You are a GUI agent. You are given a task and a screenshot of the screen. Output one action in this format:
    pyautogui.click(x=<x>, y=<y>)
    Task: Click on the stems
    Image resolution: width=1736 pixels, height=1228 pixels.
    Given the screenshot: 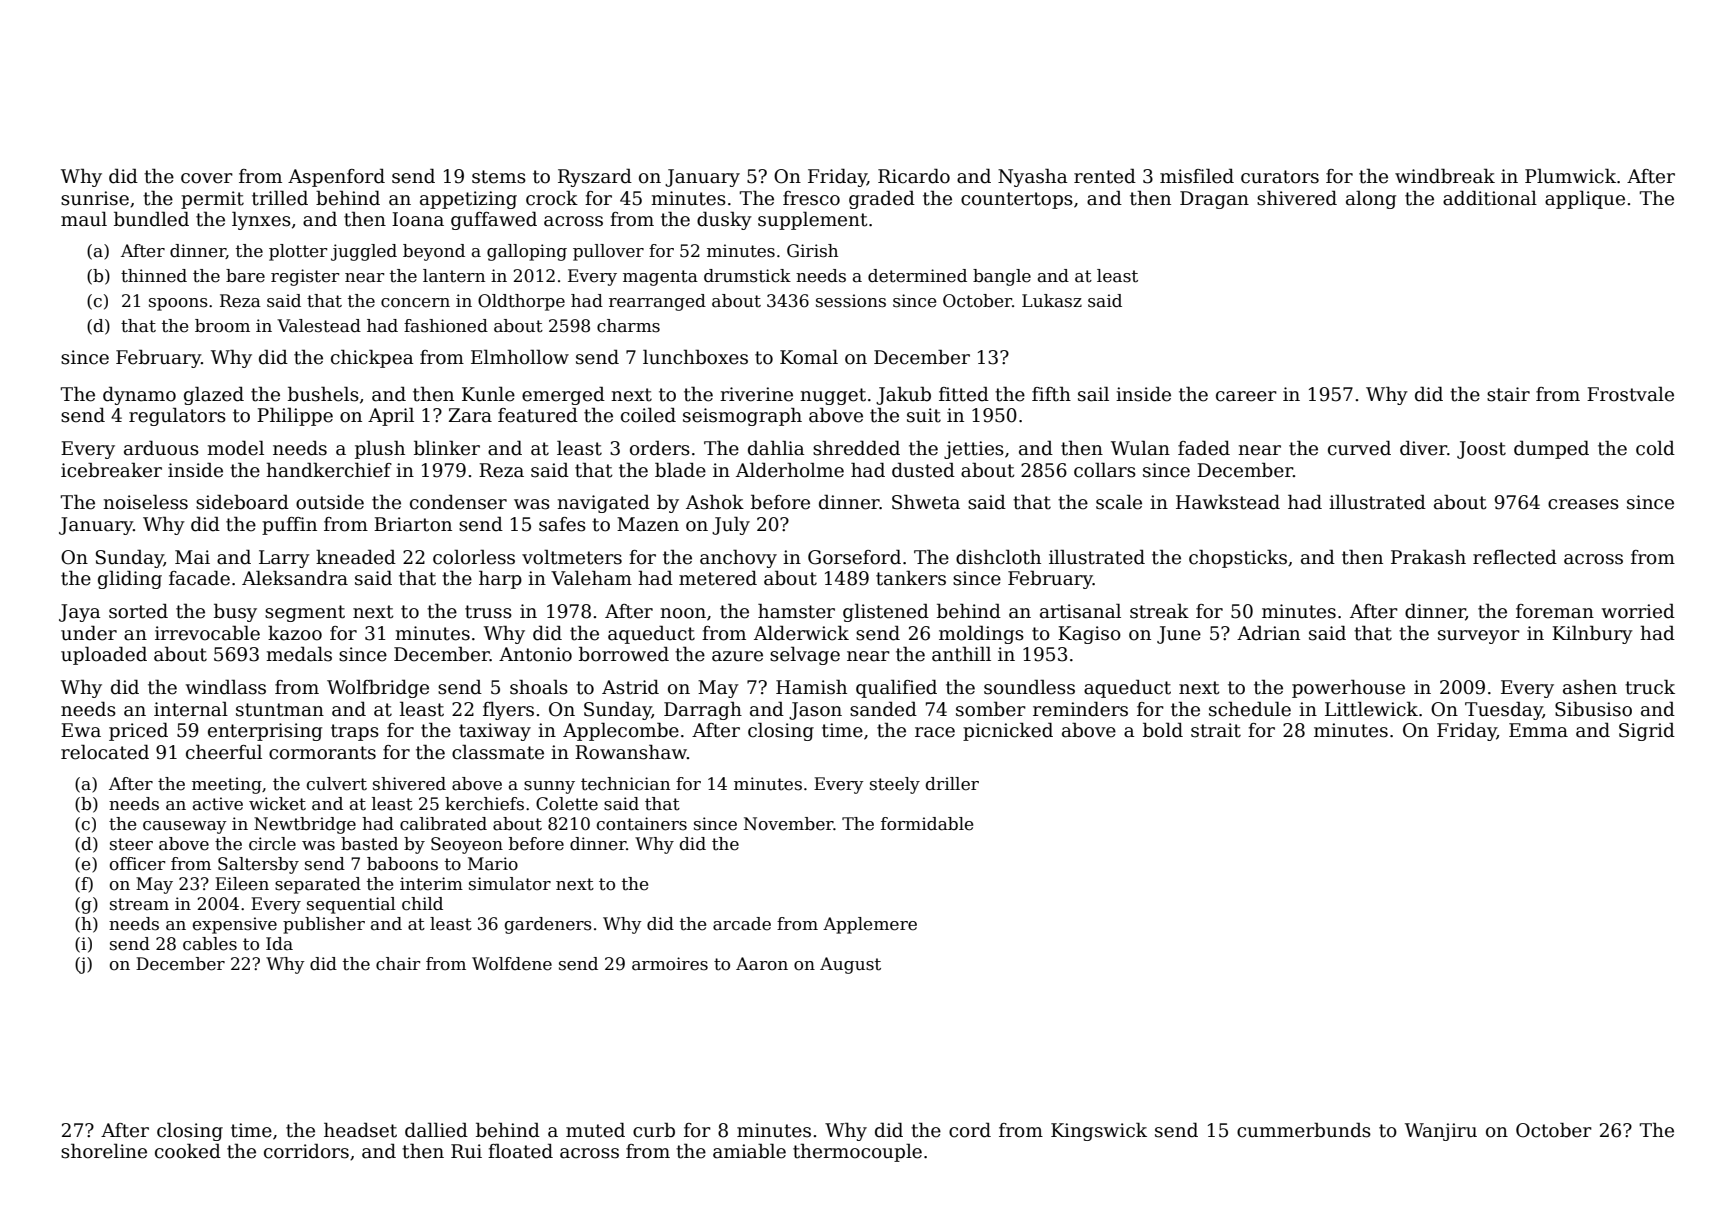 What is the action you would take?
    pyautogui.click(x=499, y=177)
